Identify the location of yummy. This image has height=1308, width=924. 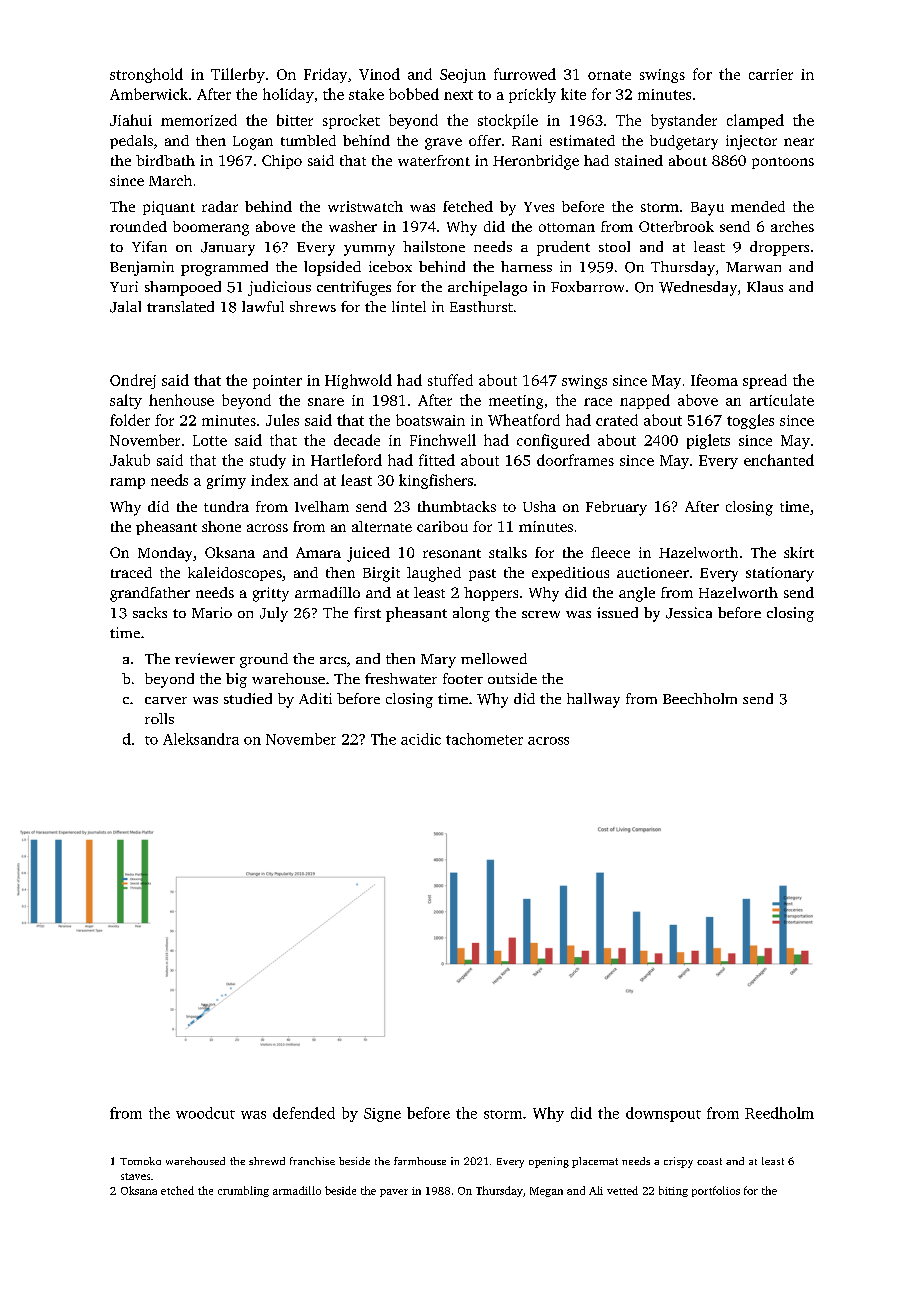
(369, 250).
